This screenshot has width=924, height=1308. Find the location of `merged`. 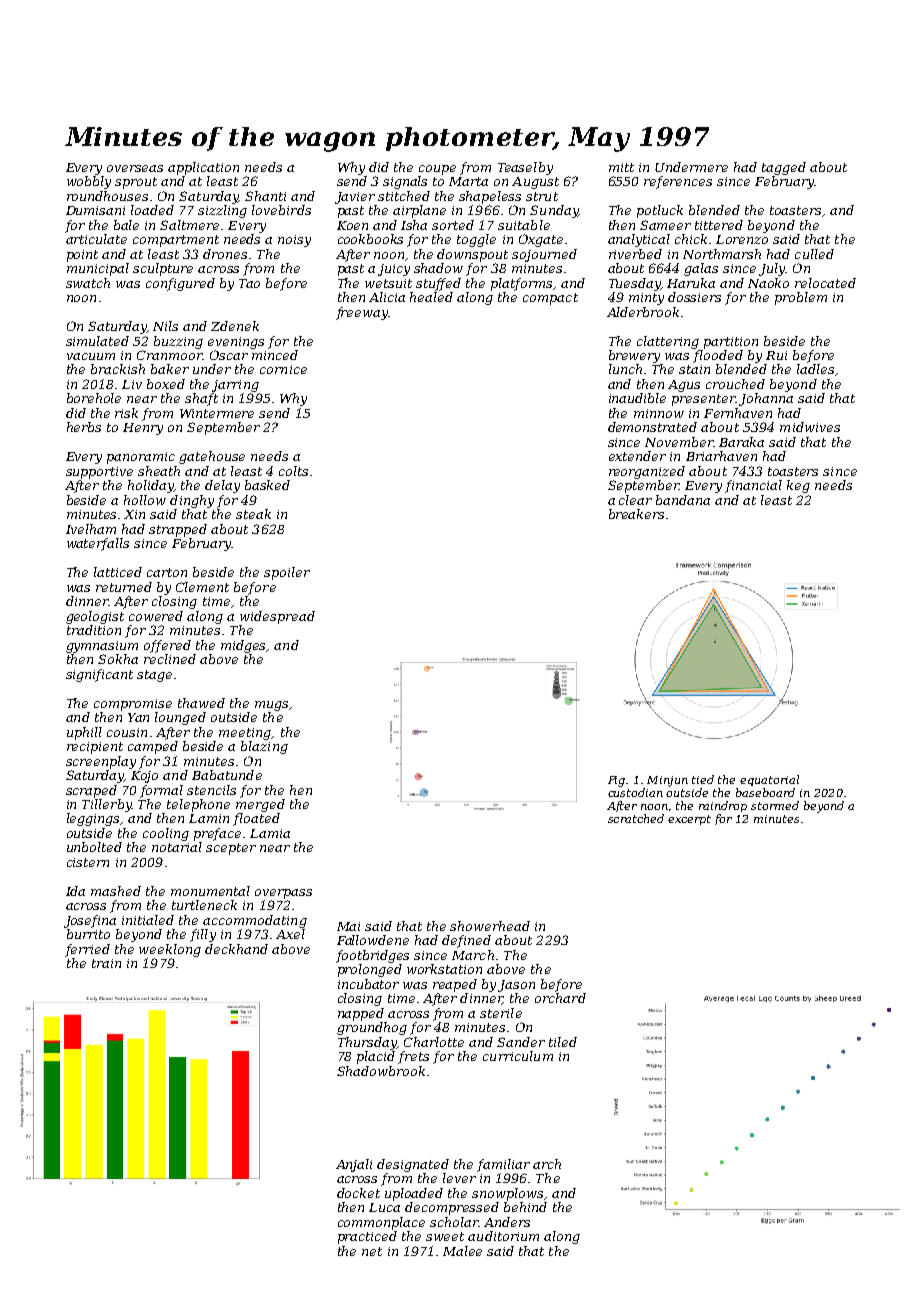

merged is located at coordinates (260, 805).
